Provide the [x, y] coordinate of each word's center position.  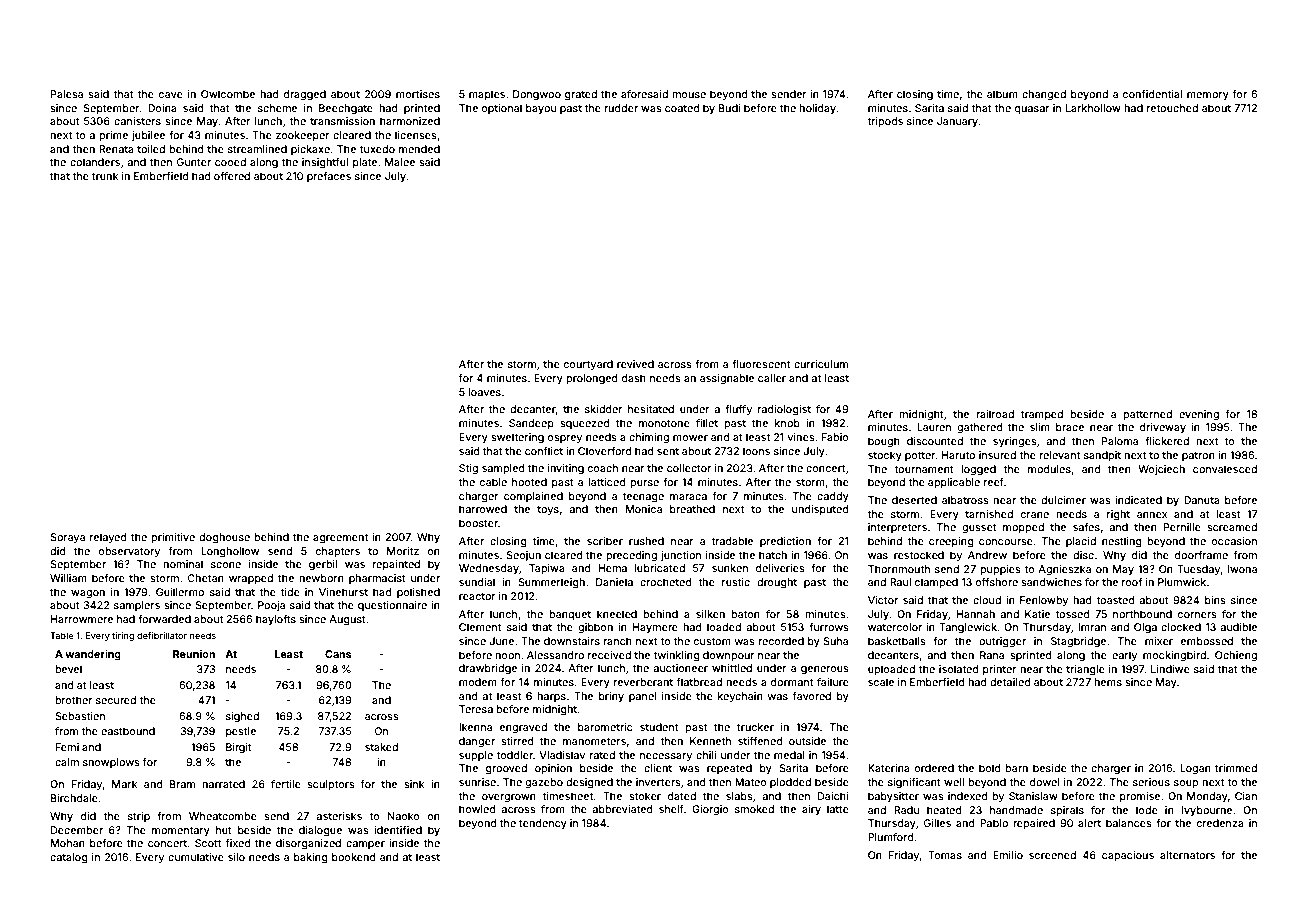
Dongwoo [537, 95]
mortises [418, 94]
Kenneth [710, 741]
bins [1215, 600]
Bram [182, 784]
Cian [1246, 796]
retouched [1172, 108]
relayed [108, 538]
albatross [965, 500]
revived [635, 364]
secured [116, 700]
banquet [570, 615]
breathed [692, 509]
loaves [484, 392]
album [1002, 94]
